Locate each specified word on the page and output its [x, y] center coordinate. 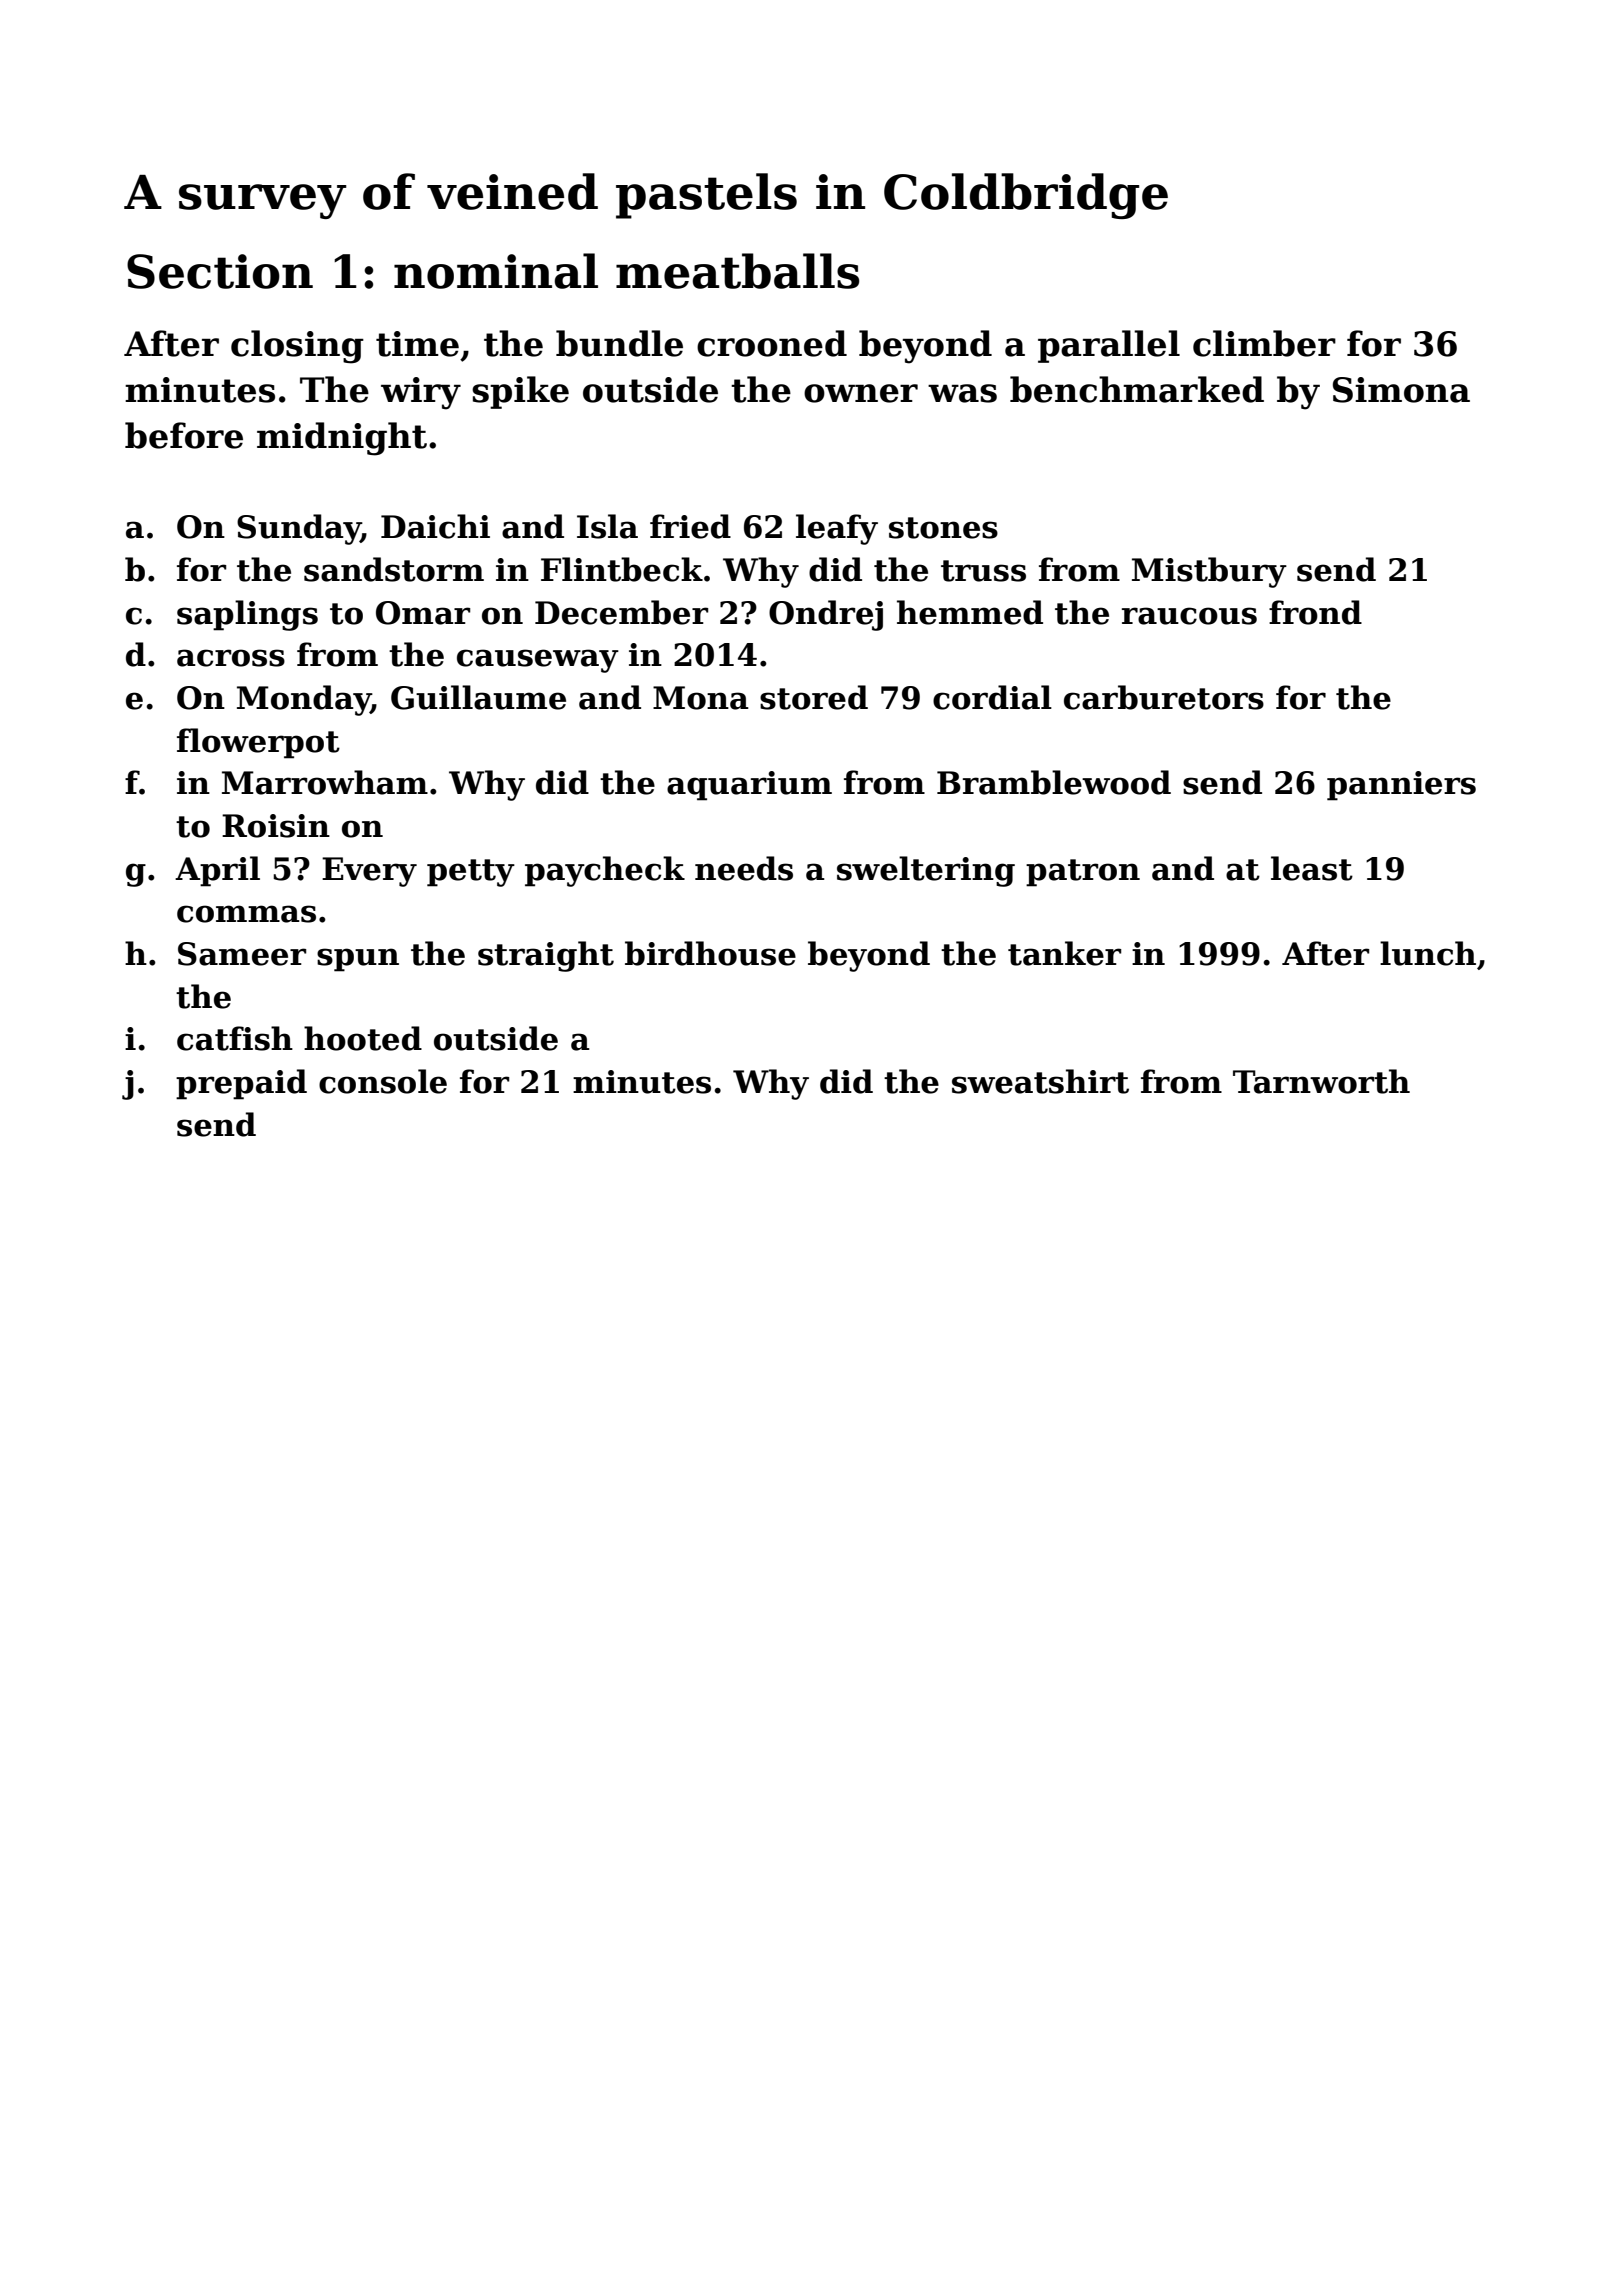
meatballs [737, 271]
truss [983, 571]
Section [220, 271]
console [383, 1081]
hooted [363, 1038]
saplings [247, 615]
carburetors [1164, 697]
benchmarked [1137, 389]
